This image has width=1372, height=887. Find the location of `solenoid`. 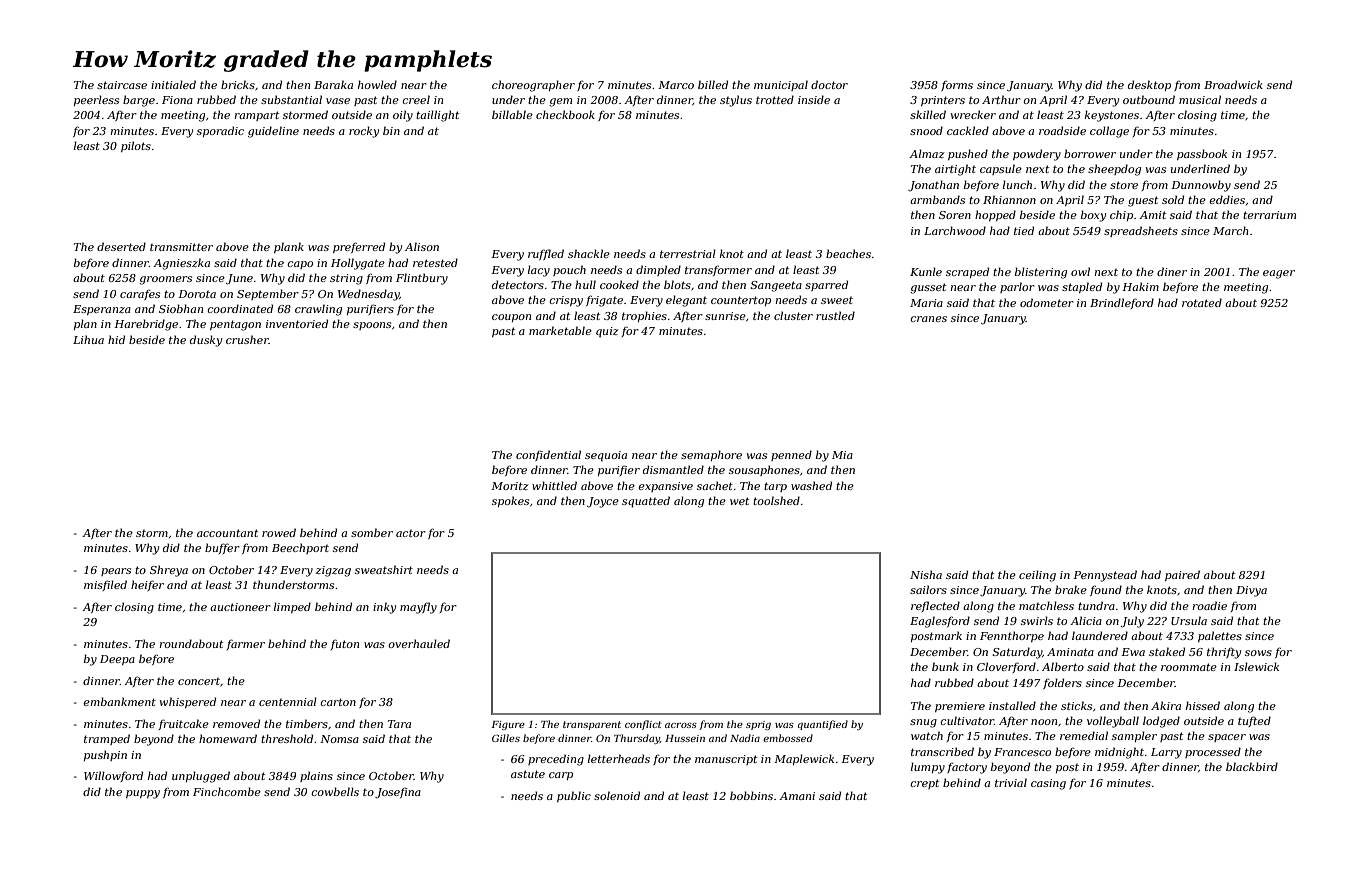

solenoid is located at coordinates (617, 795).
